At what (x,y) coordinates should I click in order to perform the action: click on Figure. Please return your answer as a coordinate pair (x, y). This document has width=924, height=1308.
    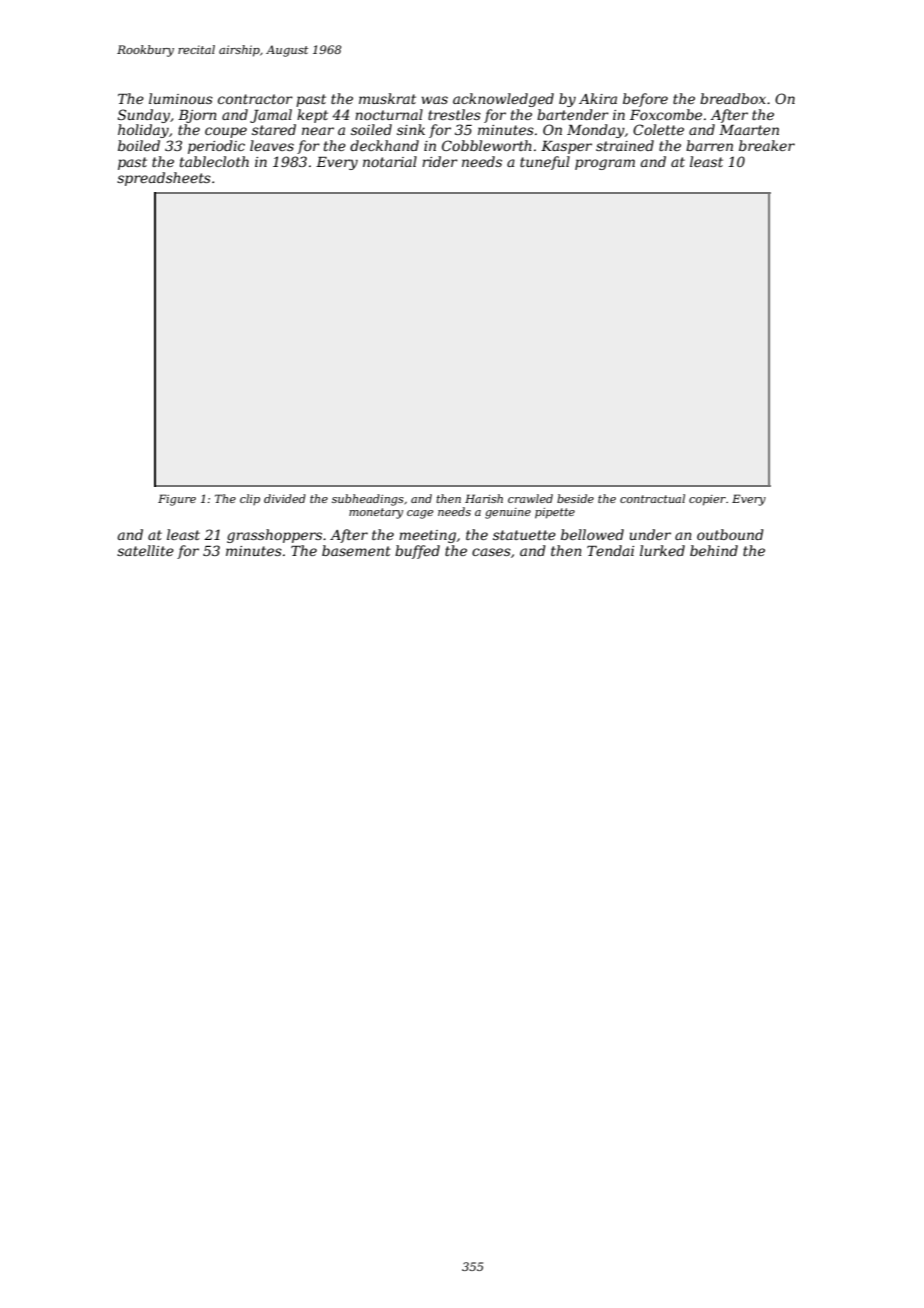
    Looking at the image, I should click on (177, 500).
